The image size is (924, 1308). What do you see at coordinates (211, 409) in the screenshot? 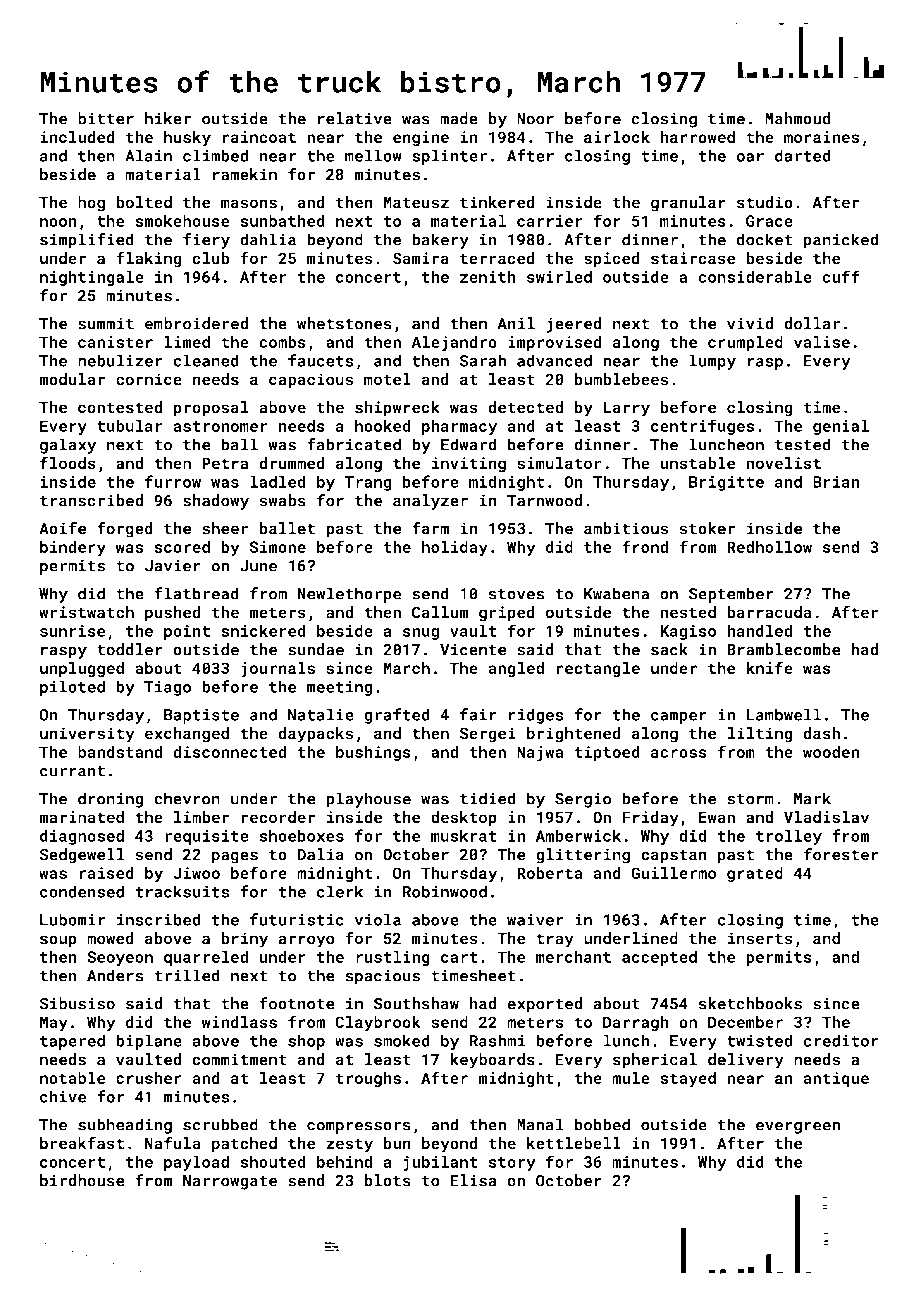
I see `proposal` at bounding box center [211, 409].
